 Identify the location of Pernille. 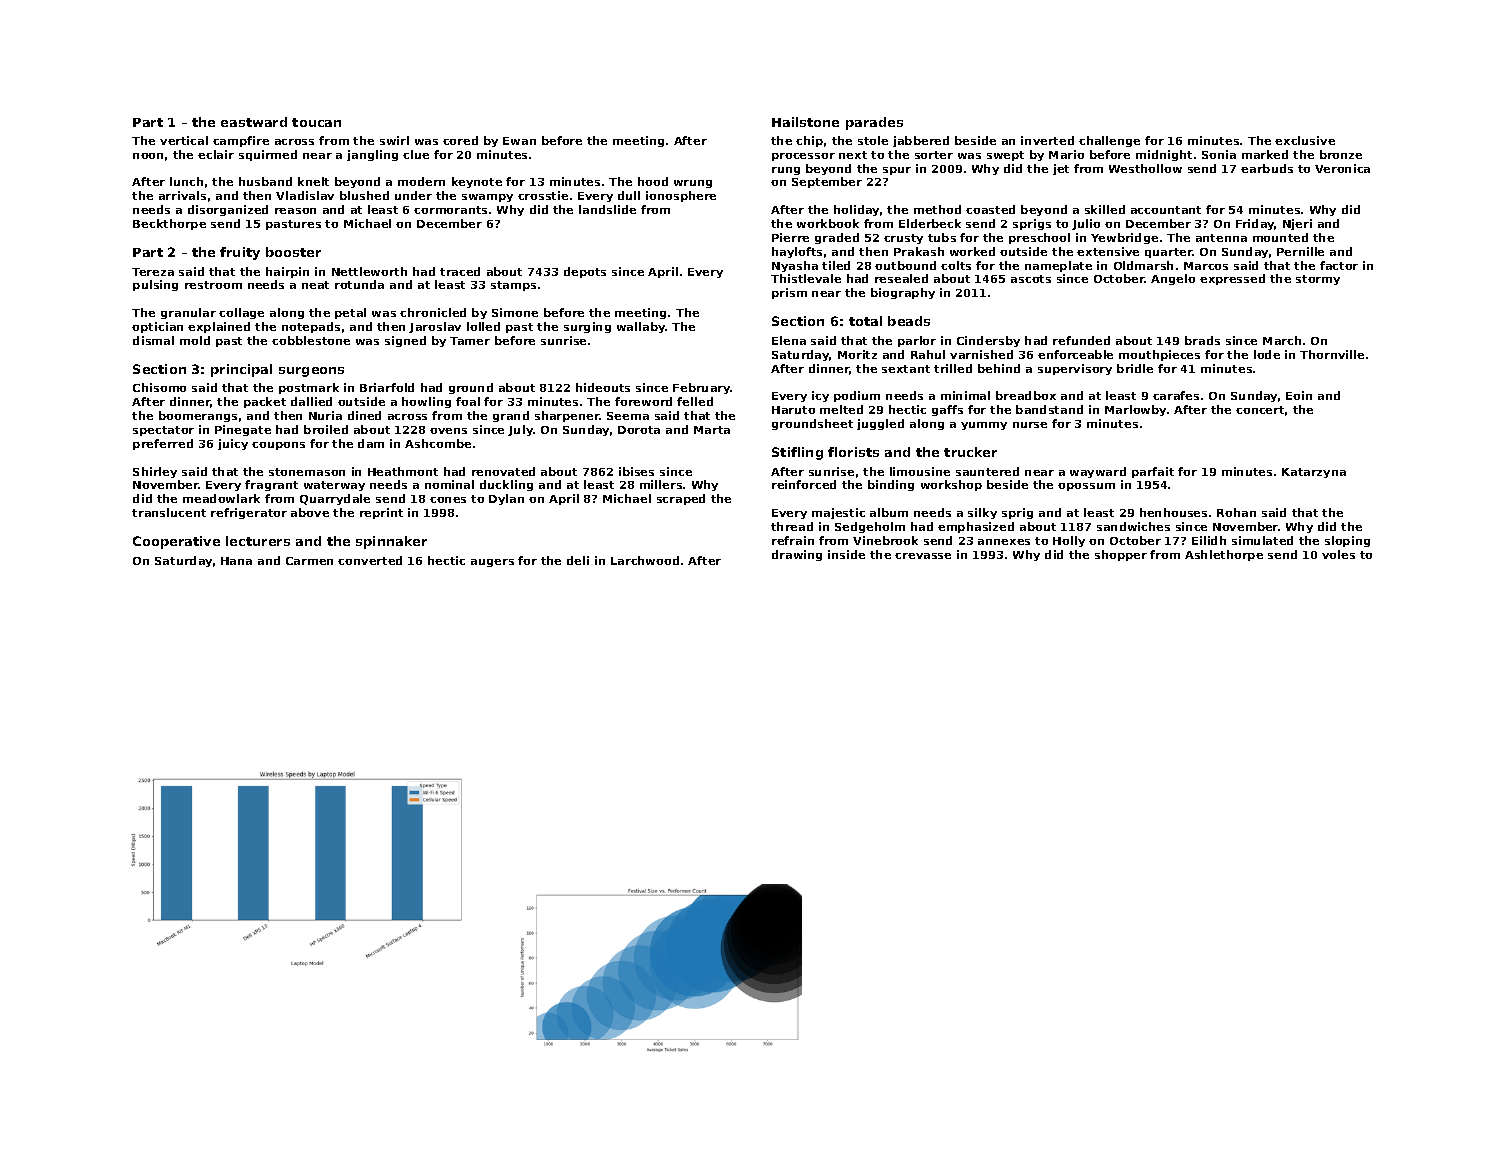
(1300, 251).
